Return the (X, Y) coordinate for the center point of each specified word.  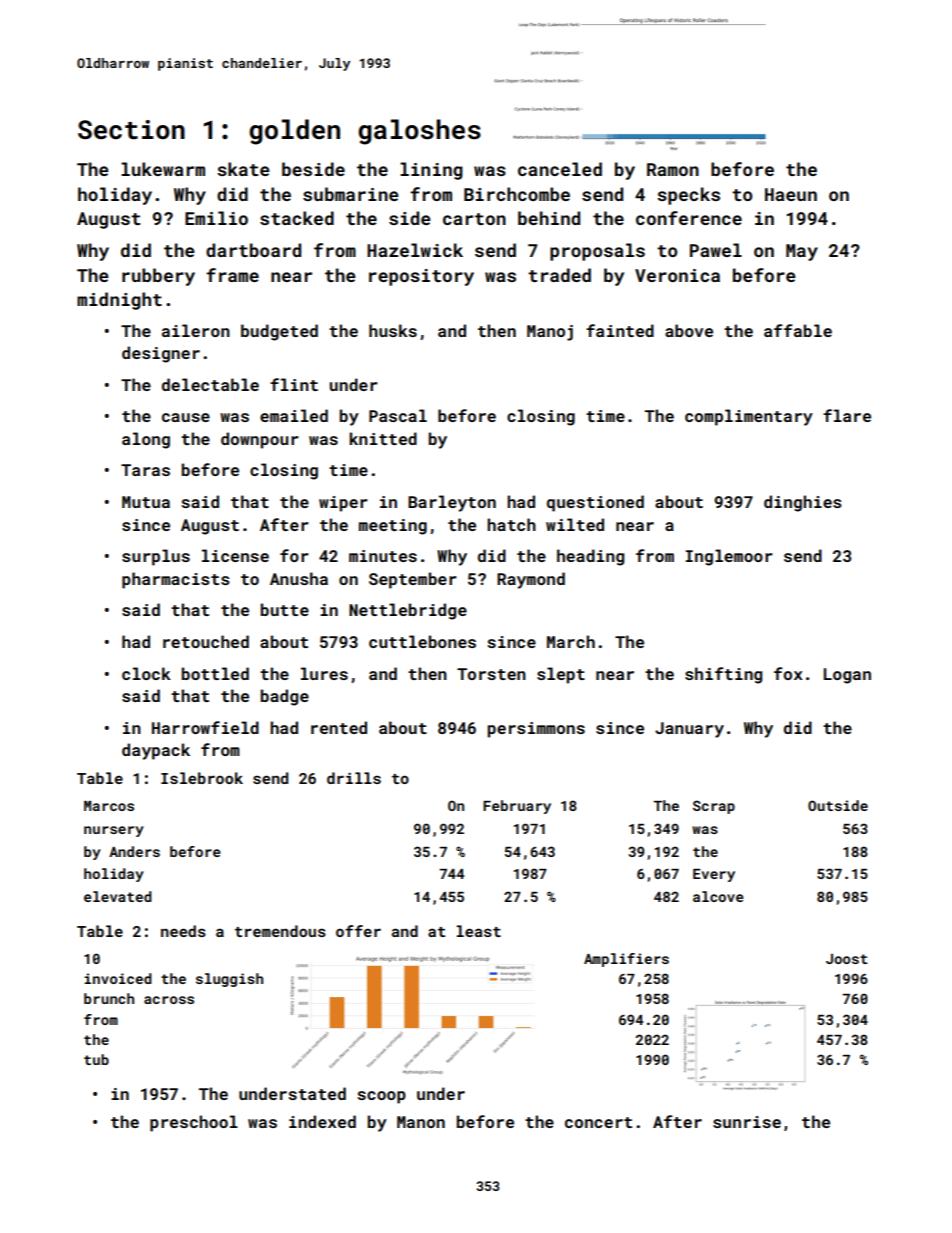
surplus (156, 557)
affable (798, 330)
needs (183, 931)
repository (421, 277)
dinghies (803, 503)
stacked (297, 218)
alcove (718, 896)
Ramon (673, 169)
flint (294, 384)
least (478, 931)
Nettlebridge (408, 611)
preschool (194, 1123)
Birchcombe (517, 194)
